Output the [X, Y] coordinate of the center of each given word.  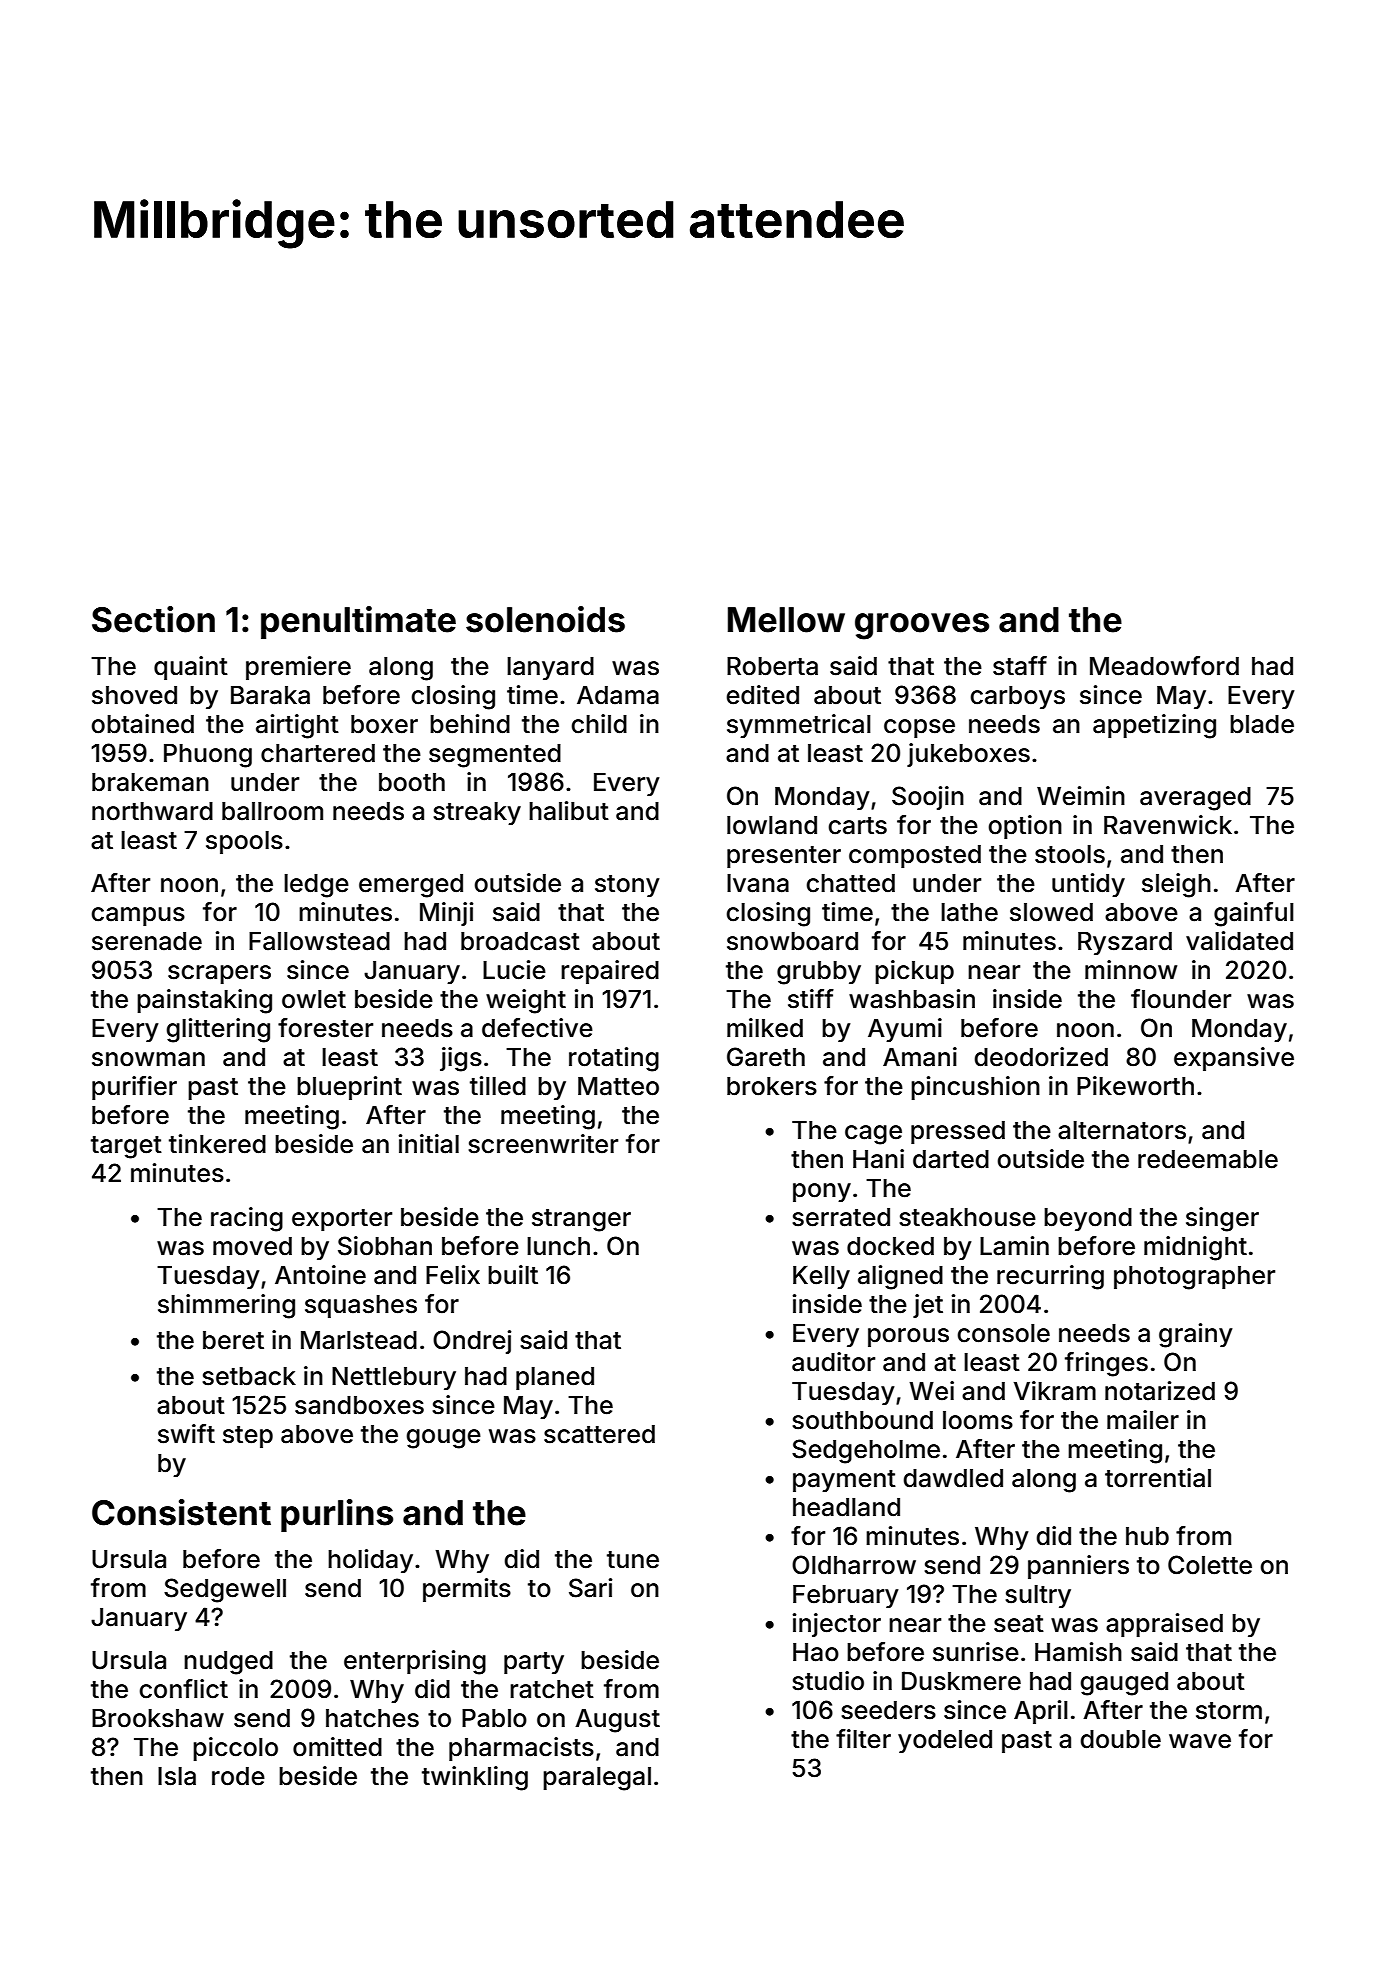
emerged [411, 886]
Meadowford [1164, 666]
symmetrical [799, 726]
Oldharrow [854, 1565]
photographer [1194, 1278]
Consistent [181, 1512]
